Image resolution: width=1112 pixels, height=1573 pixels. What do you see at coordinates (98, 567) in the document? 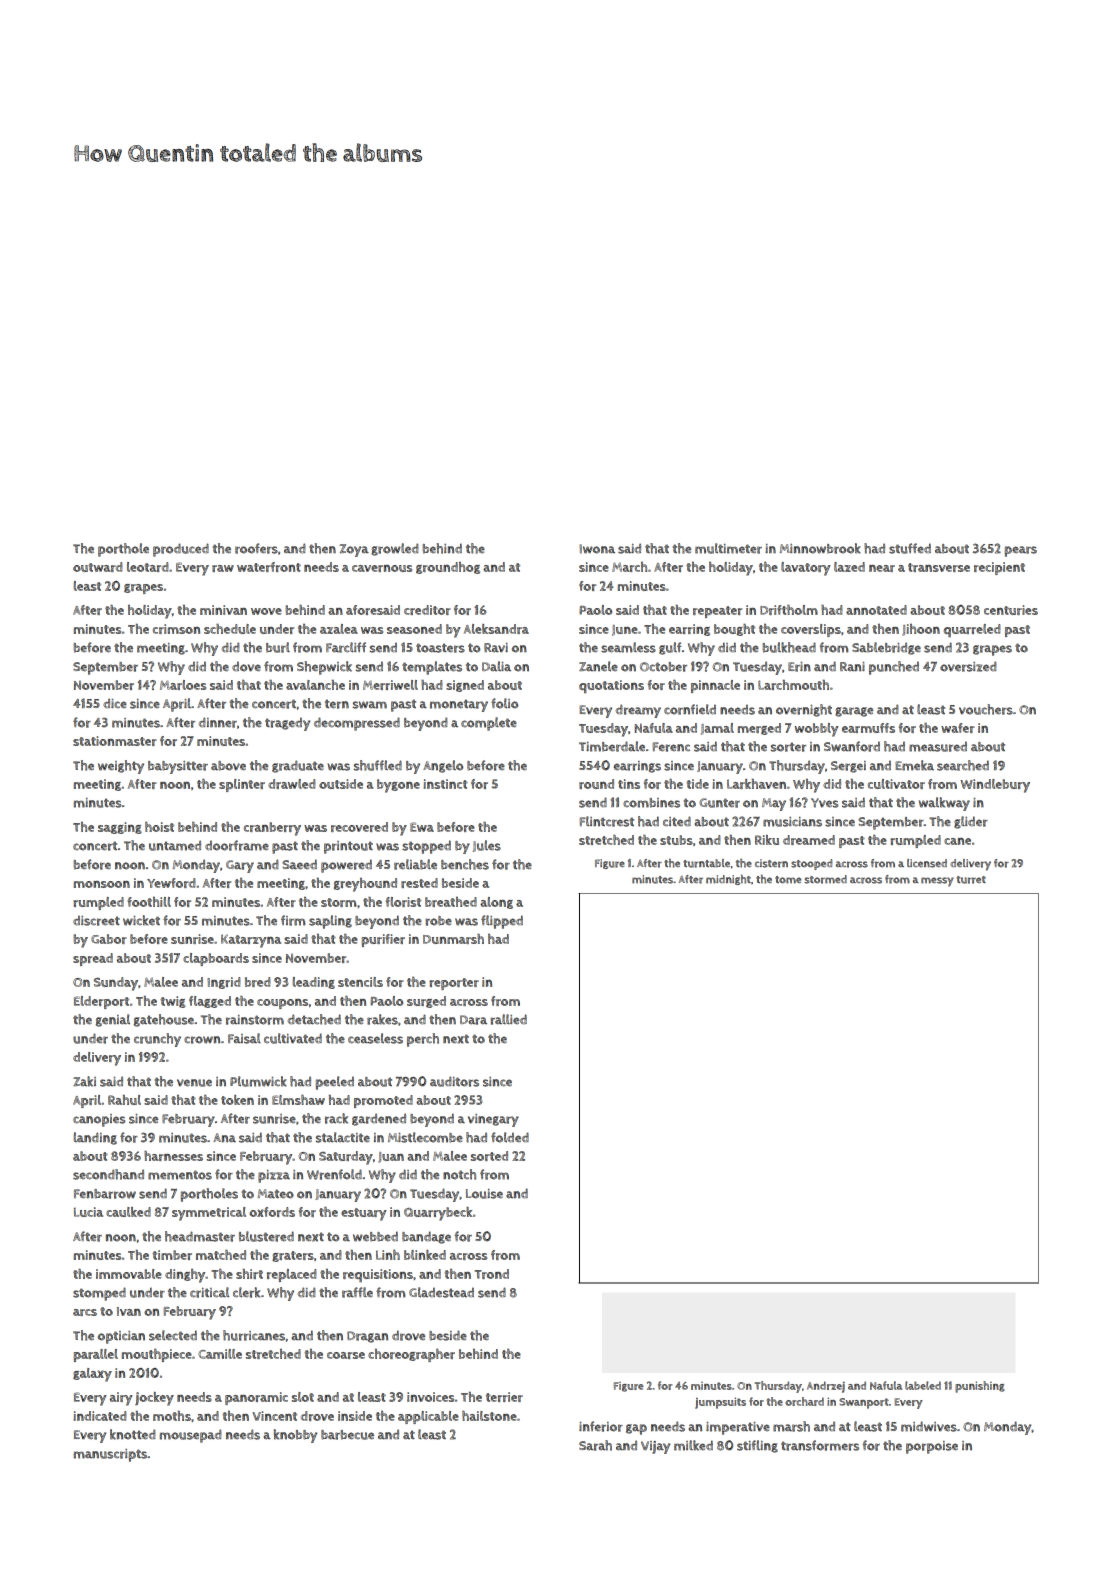
I see `outward` at bounding box center [98, 567].
